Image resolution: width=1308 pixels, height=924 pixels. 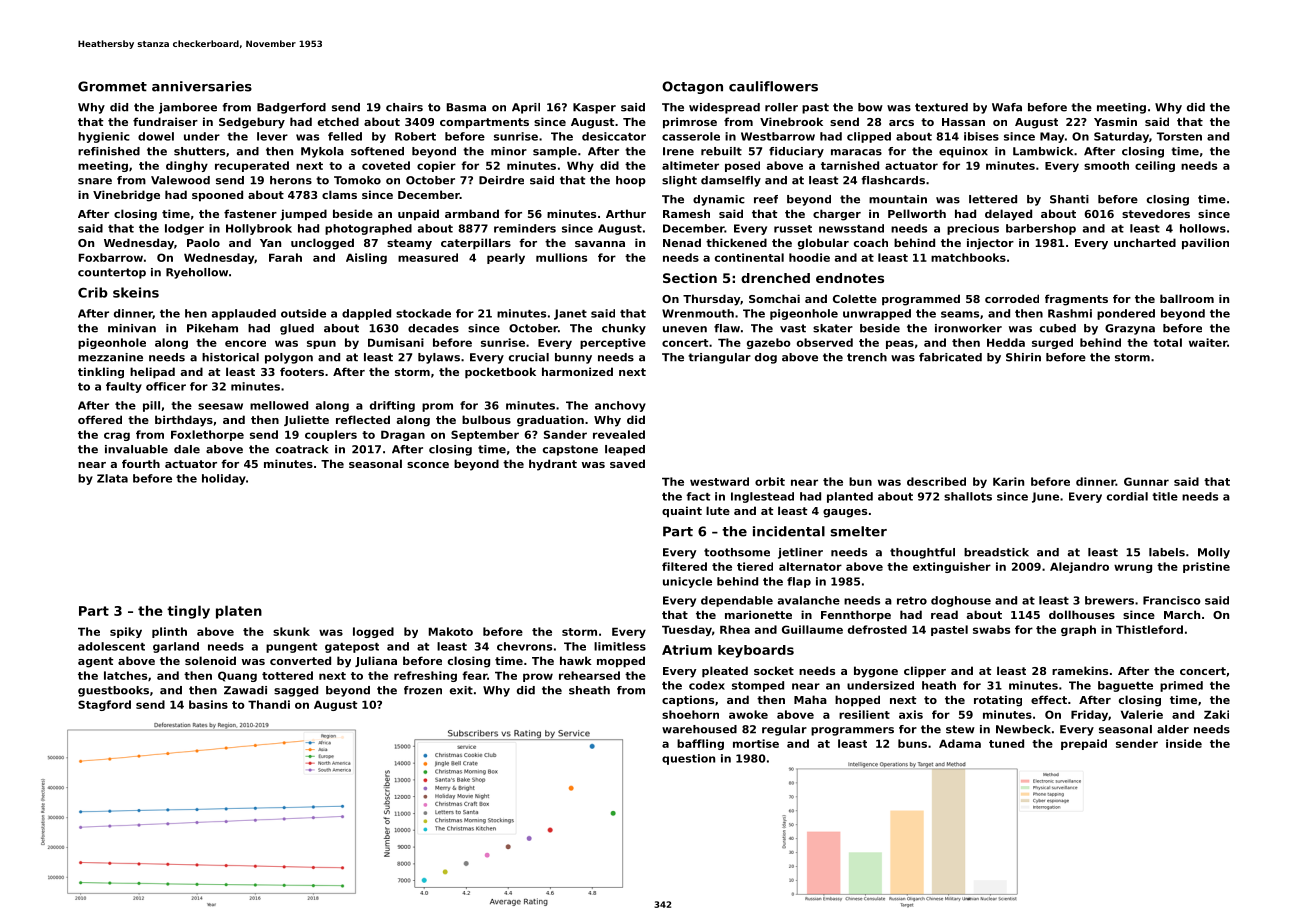 What do you see at coordinates (770, 481) in the screenshot?
I see `orbit` at bounding box center [770, 481].
